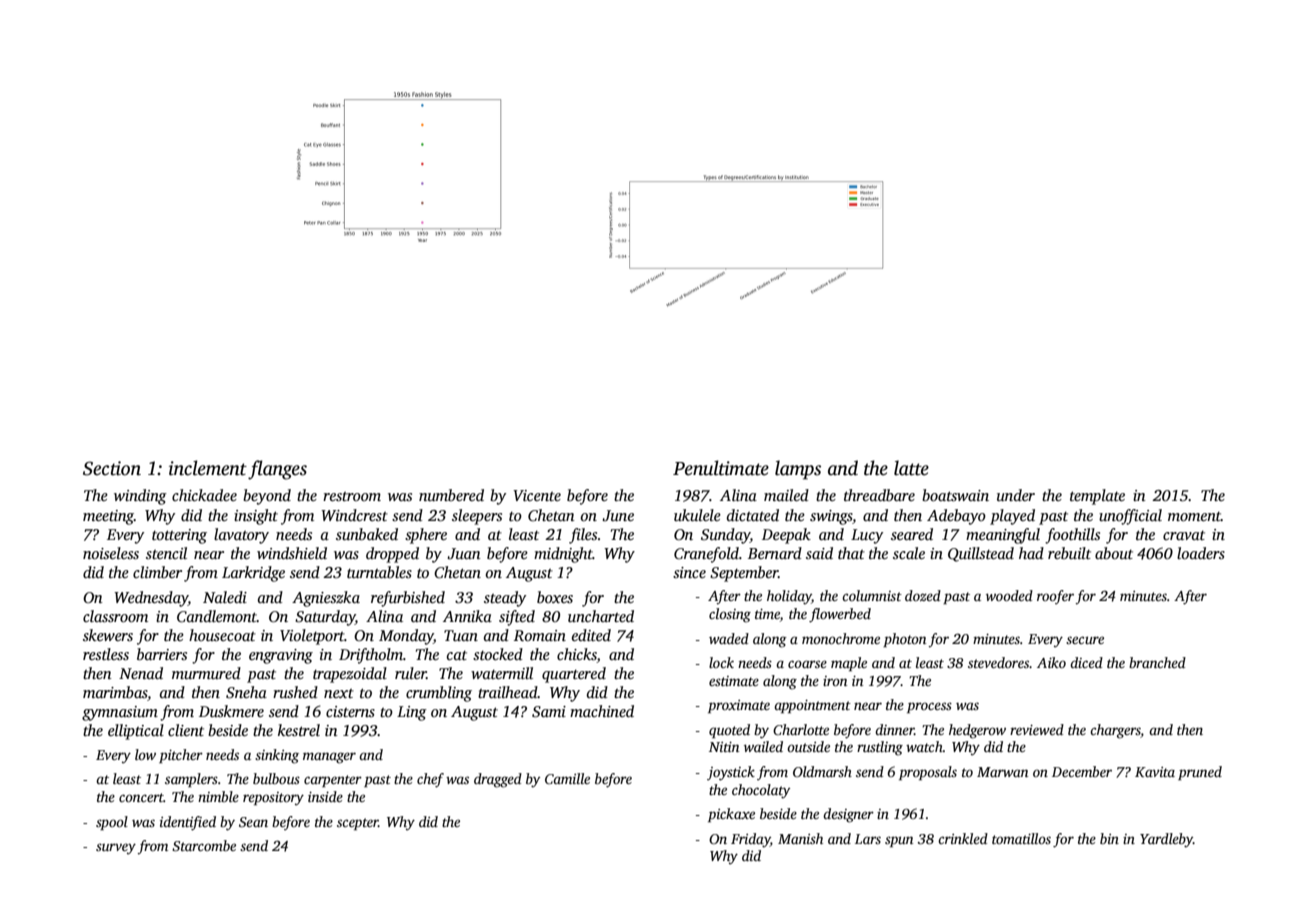  Describe the element at coordinates (204, 845) in the screenshot. I see `Starcombe` at that location.
